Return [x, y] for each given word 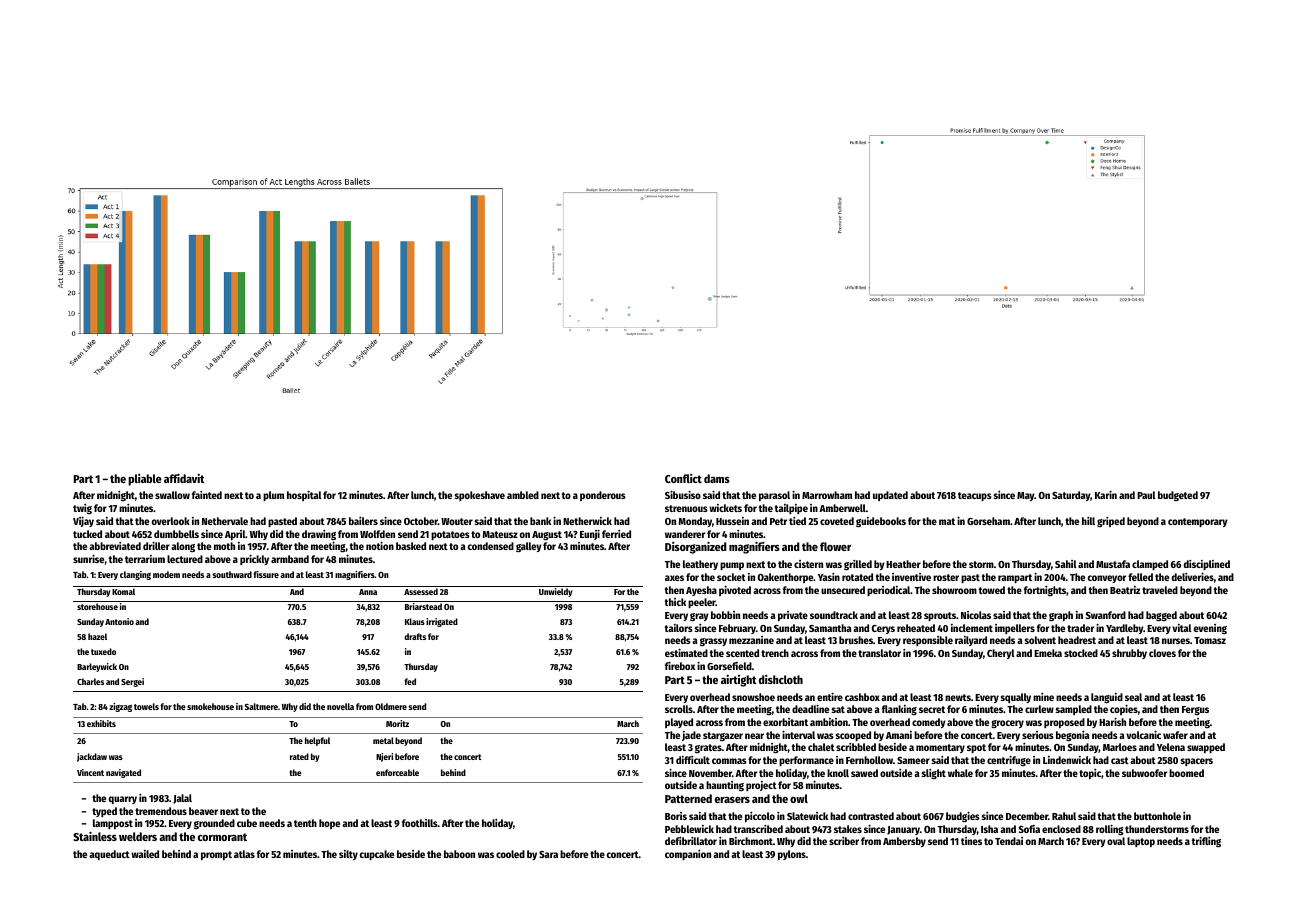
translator [879, 653]
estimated [686, 652]
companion [688, 855]
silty [348, 855]
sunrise [88, 558]
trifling [1206, 841]
